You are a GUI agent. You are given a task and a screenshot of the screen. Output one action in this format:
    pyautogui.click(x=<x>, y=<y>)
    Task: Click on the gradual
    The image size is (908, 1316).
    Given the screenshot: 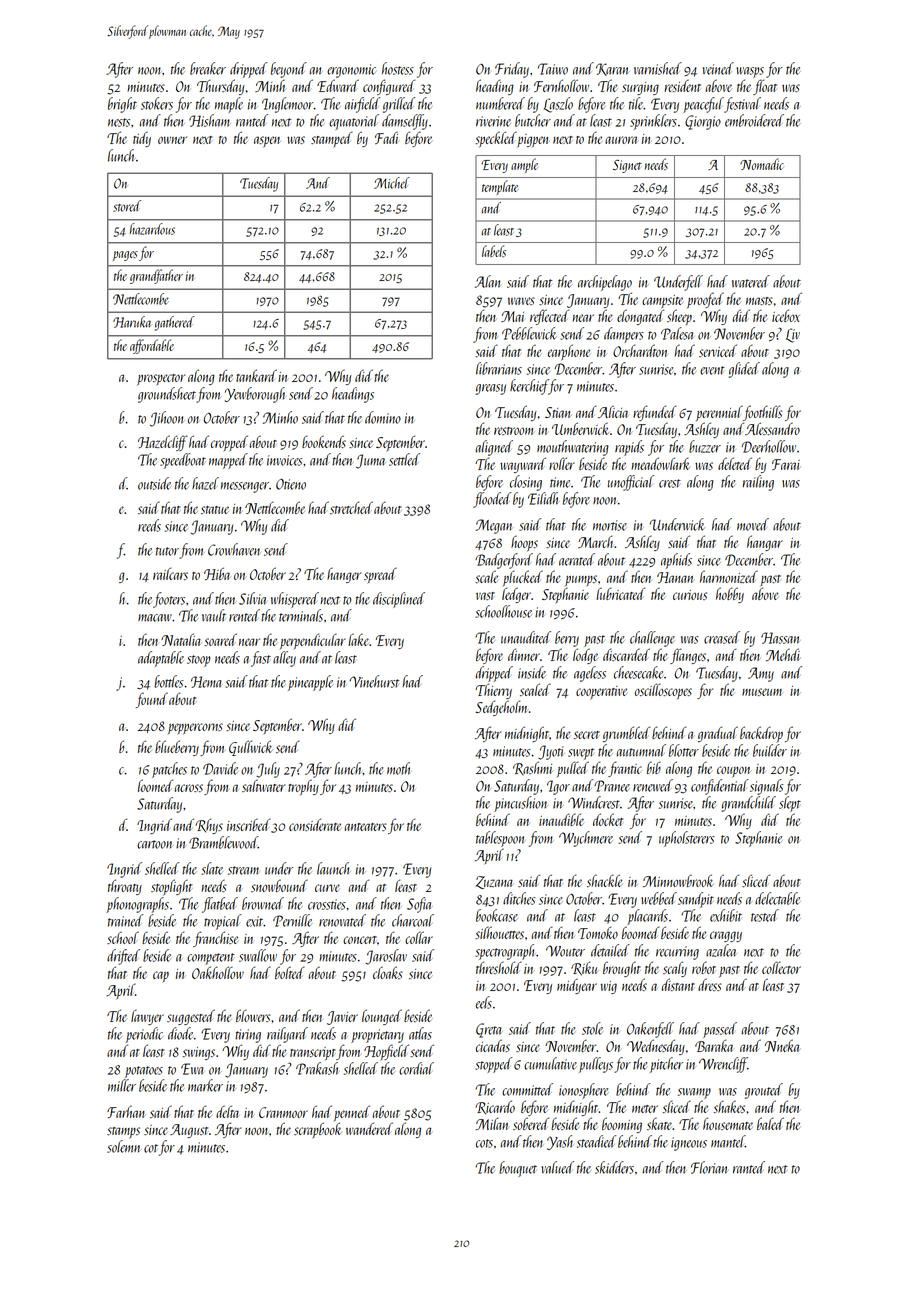 What is the action you would take?
    pyautogui.click(x=718, y=734)
